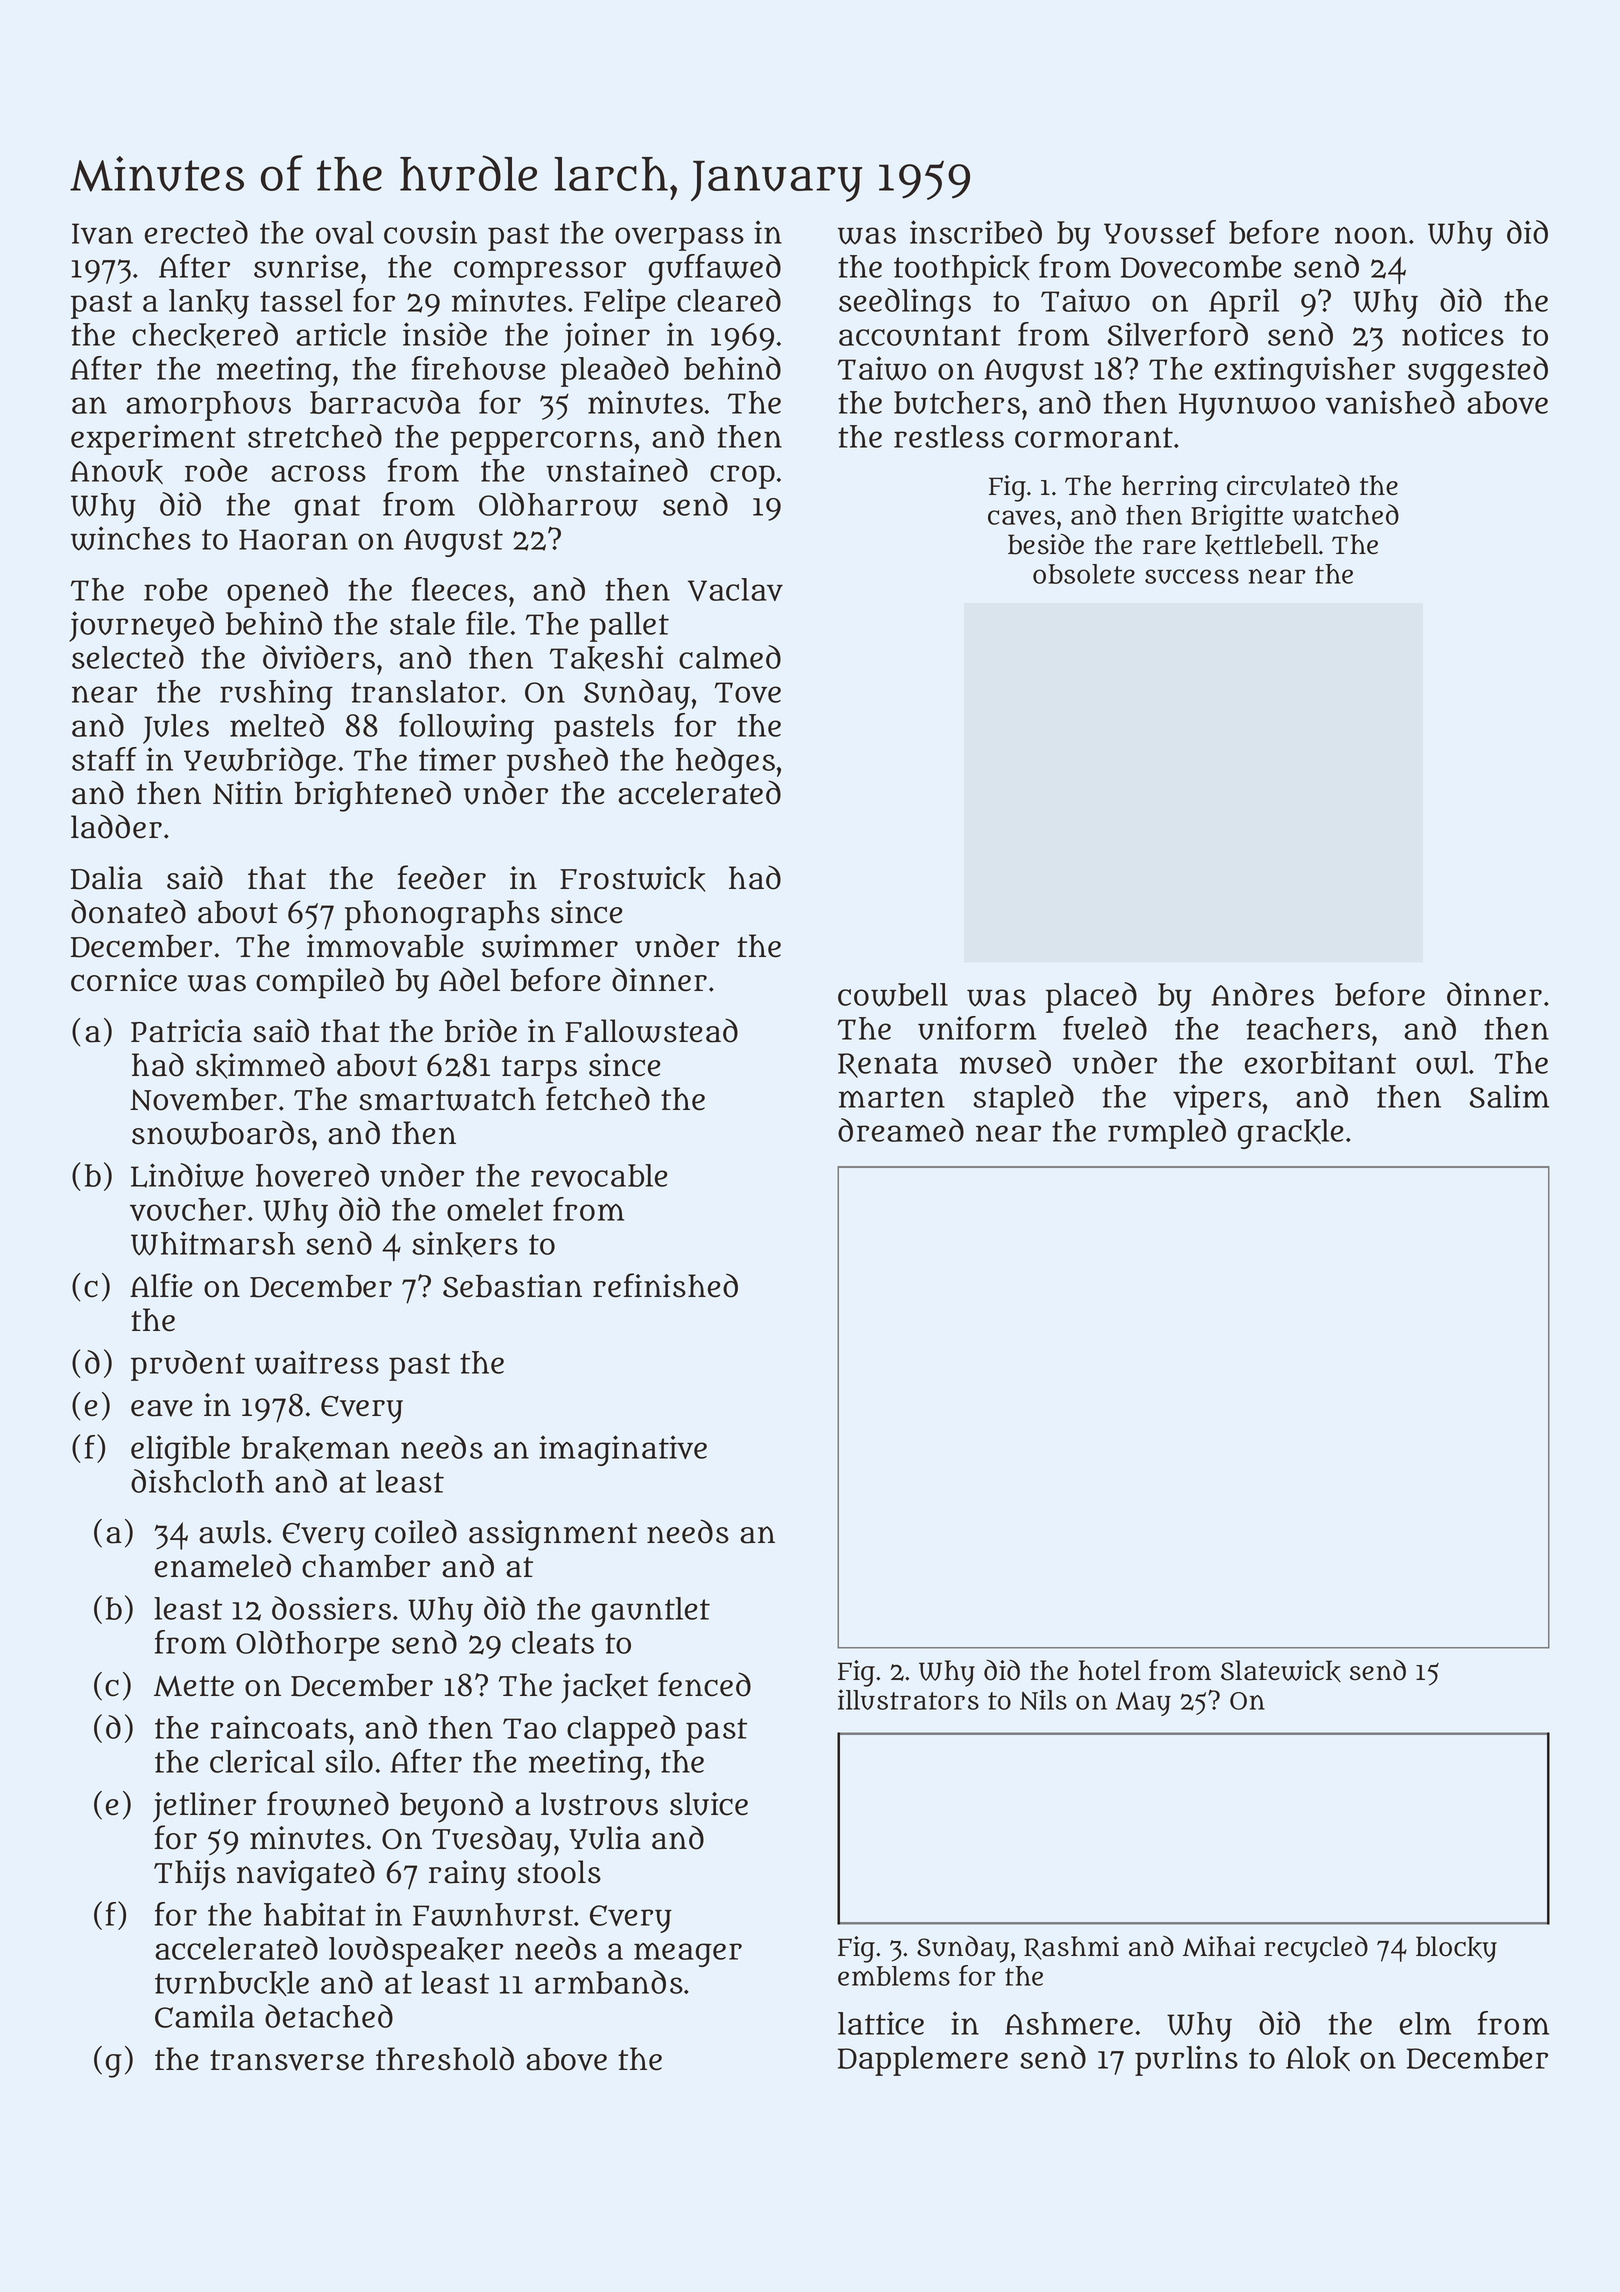 This page has height=2292, width=1620. I want to click on hotel, so click(1109, 1670).
